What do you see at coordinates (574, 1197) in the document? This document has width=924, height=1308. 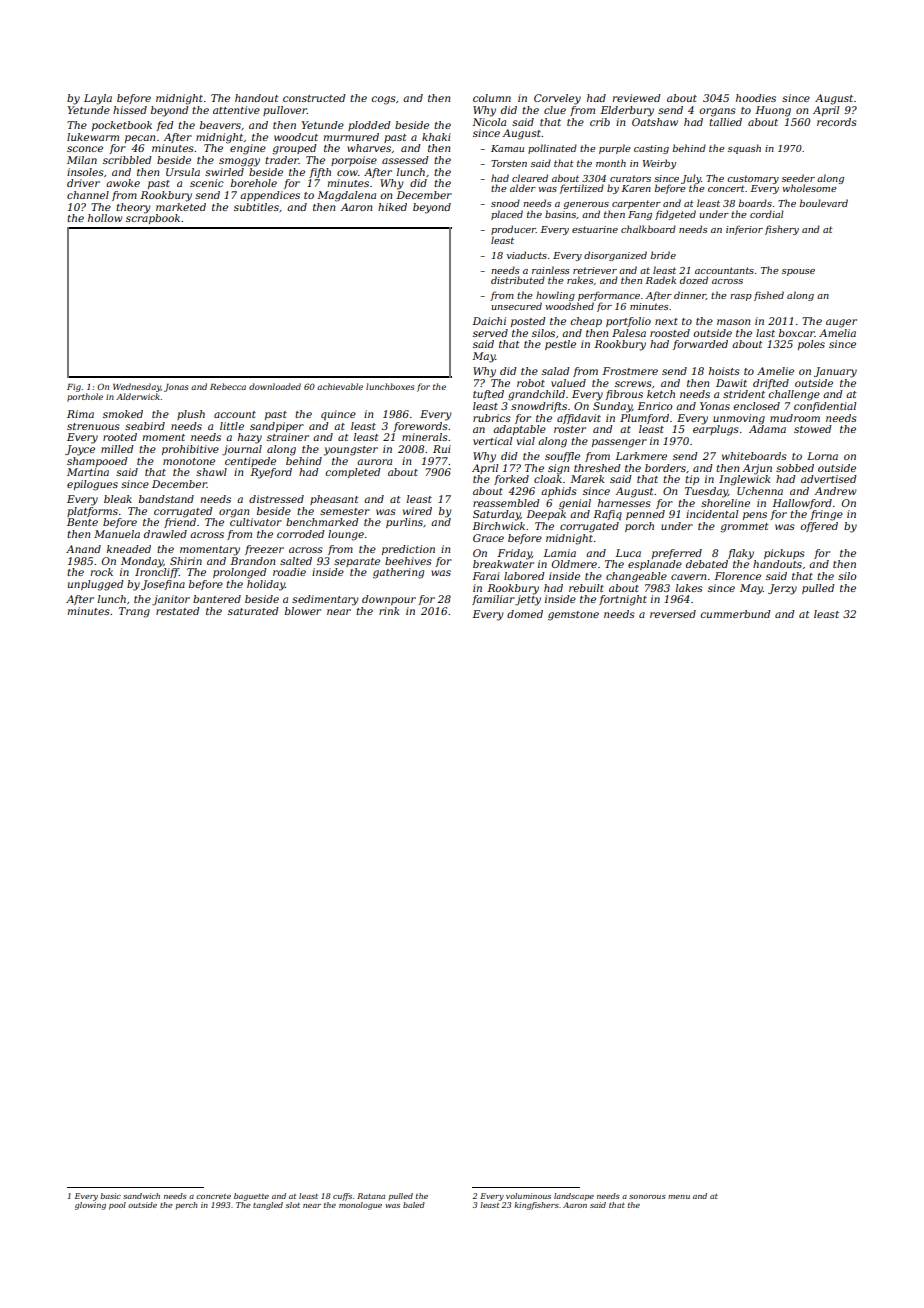 I see `landscape` at bounding box center [574, 1197].
